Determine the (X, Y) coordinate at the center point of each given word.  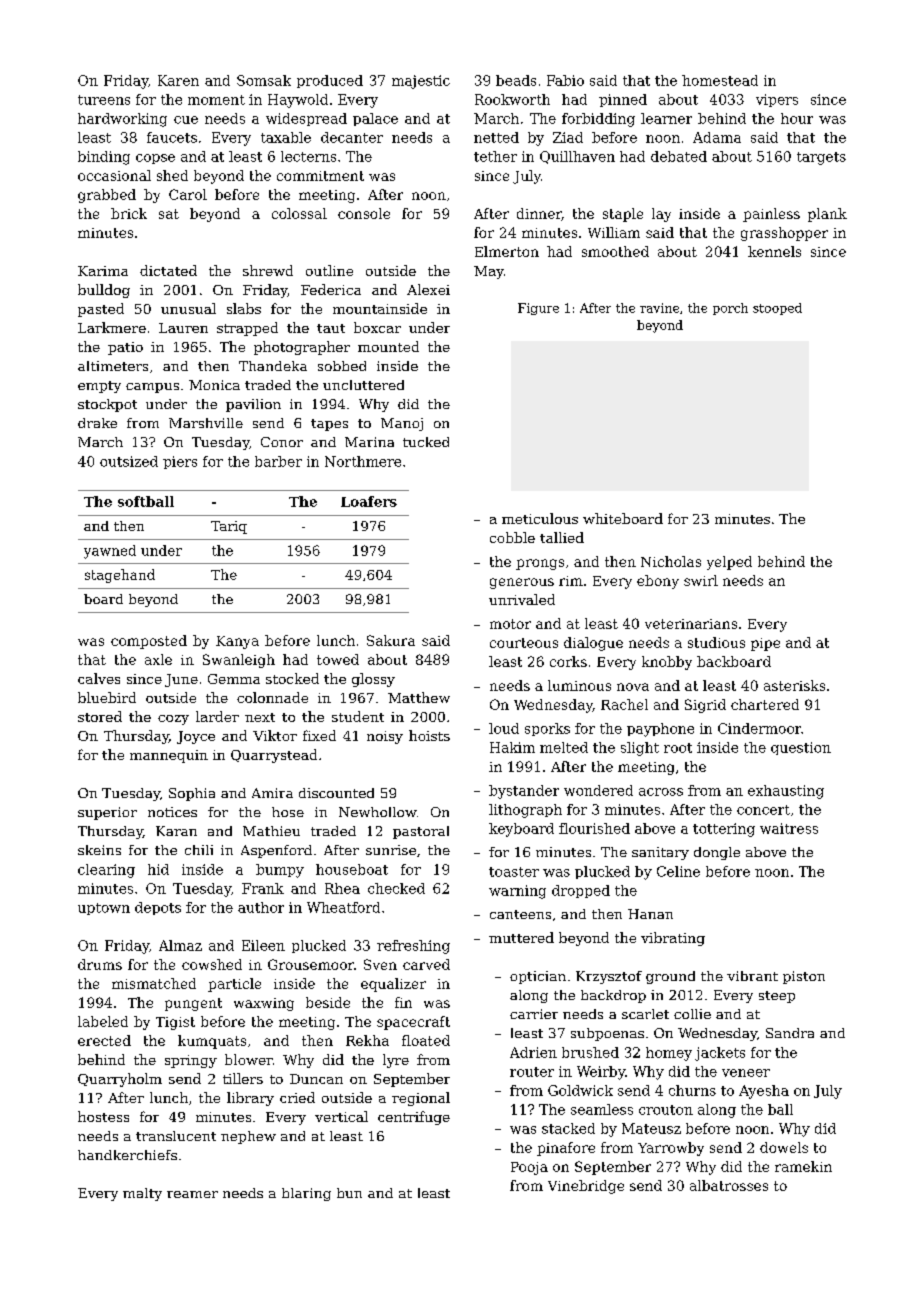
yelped (729, 563)
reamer (192, 1194)
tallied (562, 537)
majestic (421, 82)
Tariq (229, 527)
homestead (720, 80)
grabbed (107, 196)
